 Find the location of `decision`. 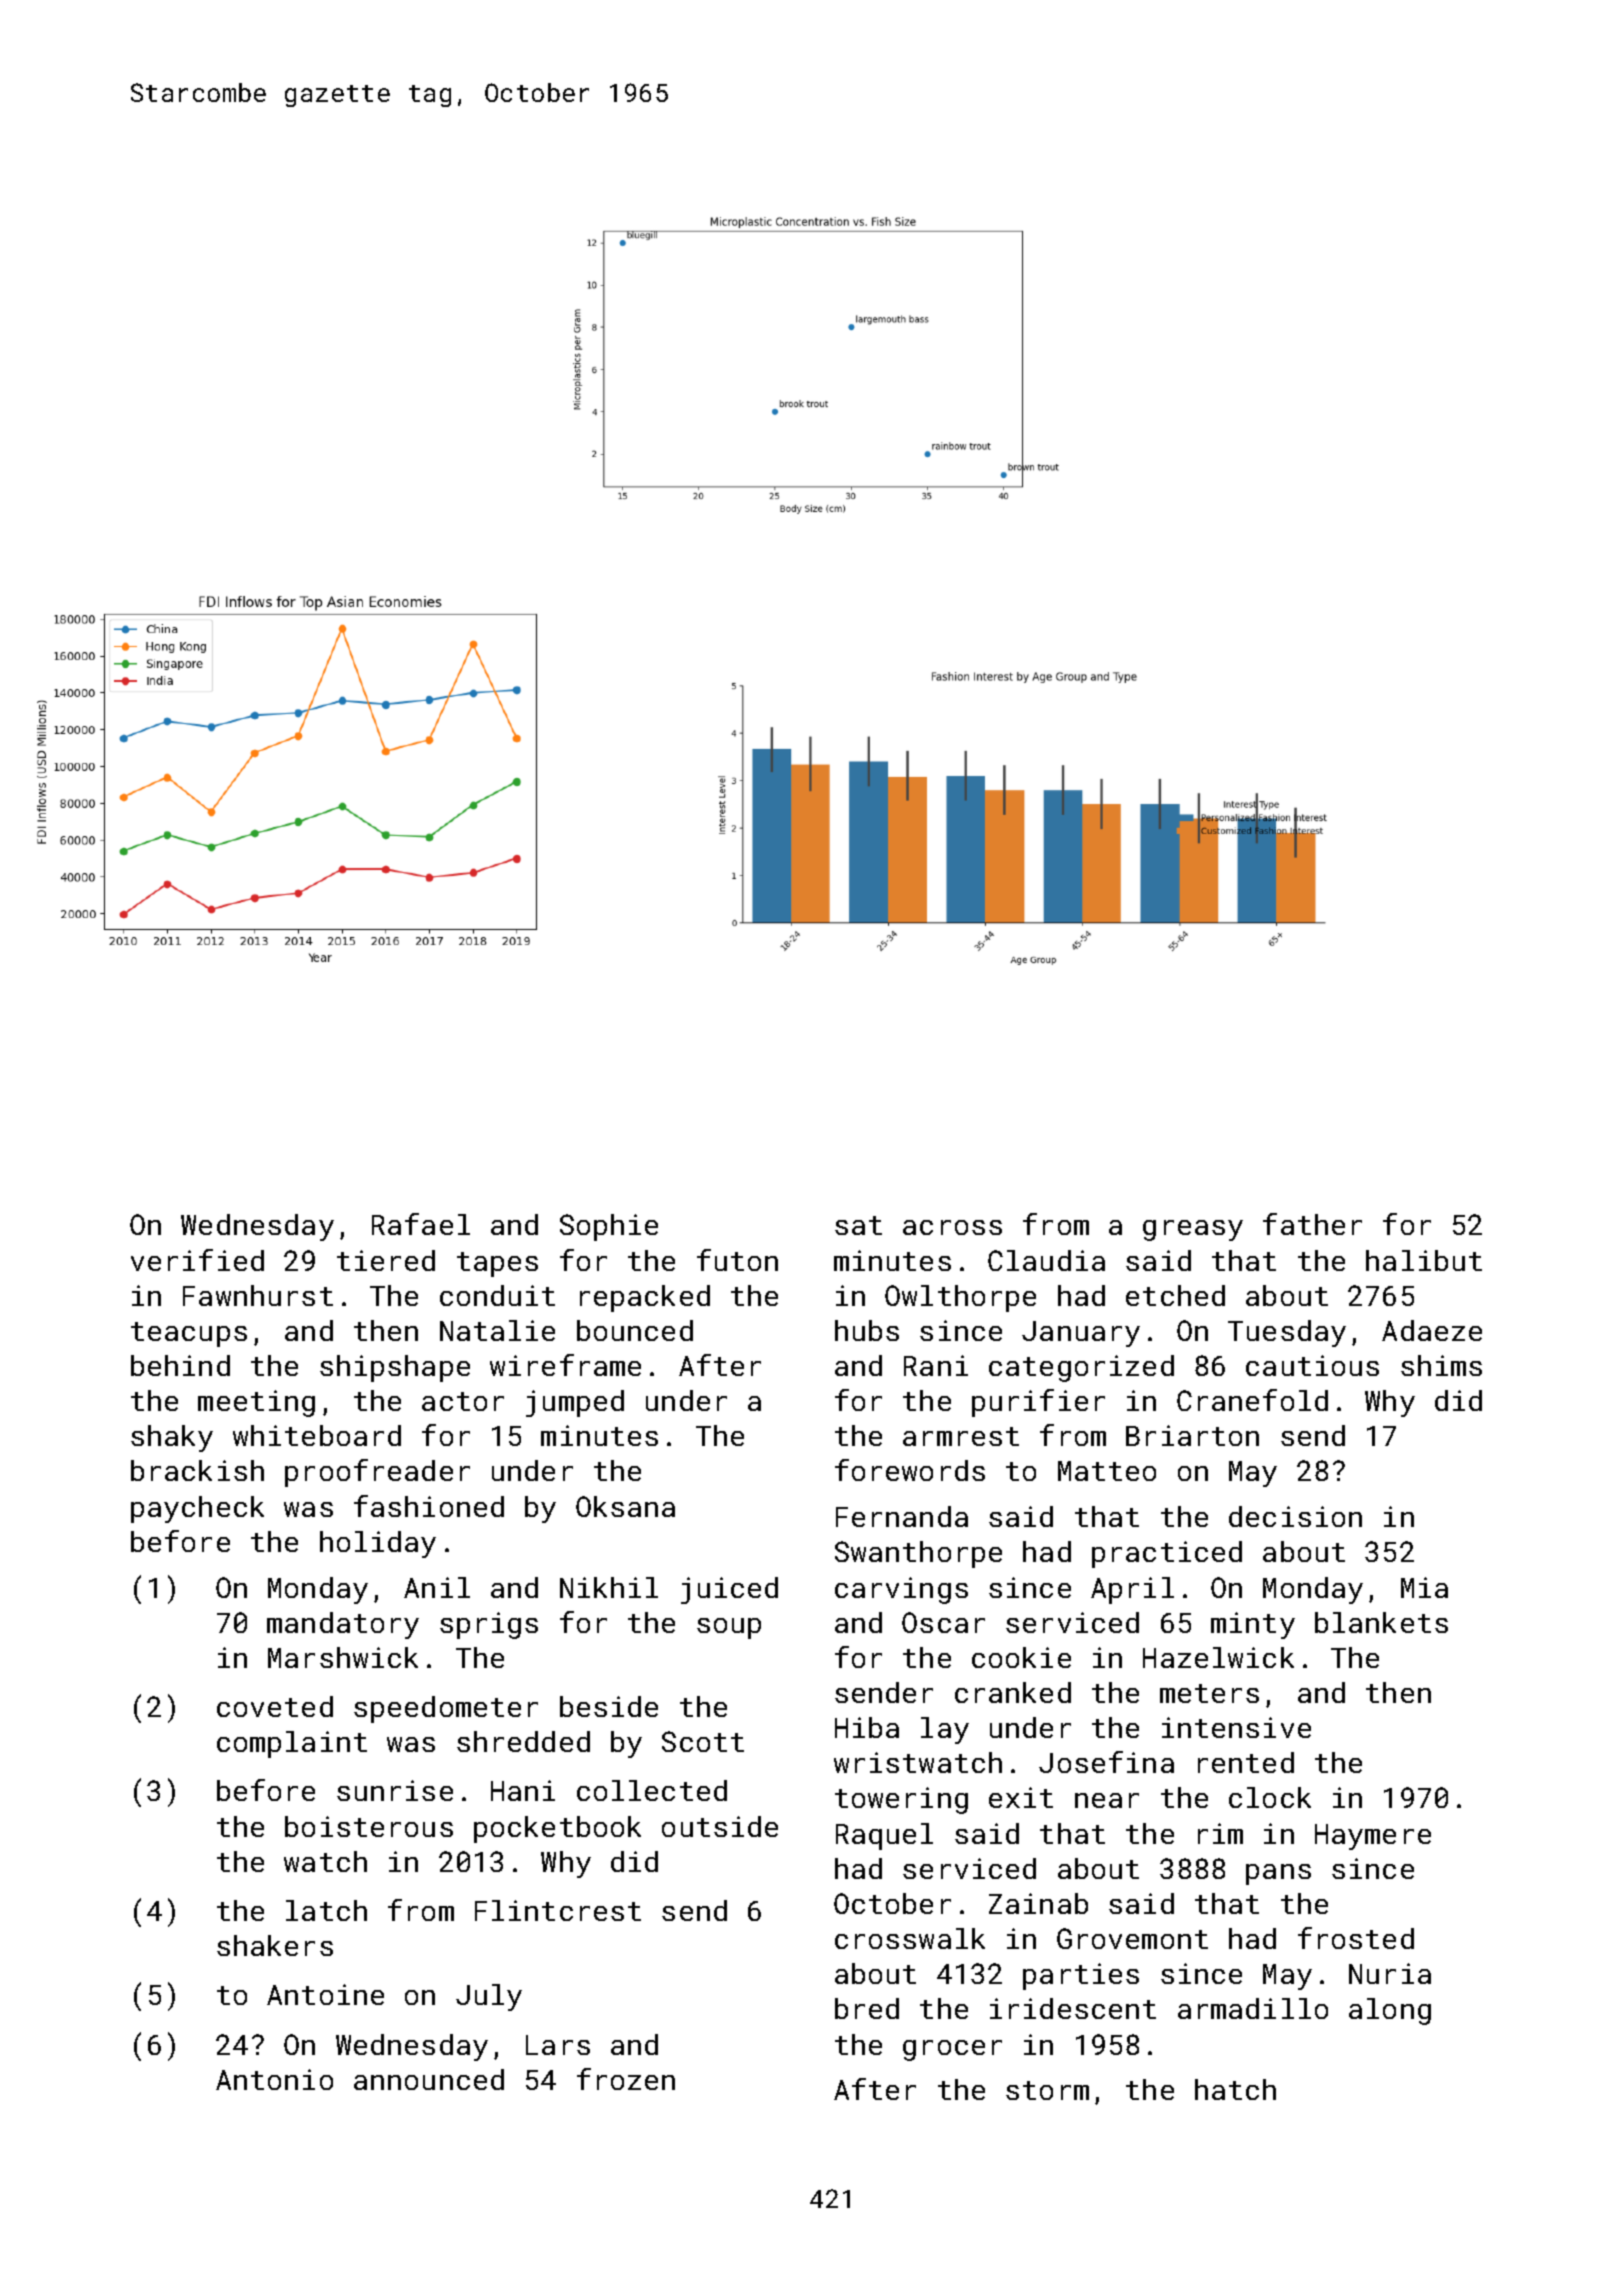

decision is located at coordinates (1295, 1516).
